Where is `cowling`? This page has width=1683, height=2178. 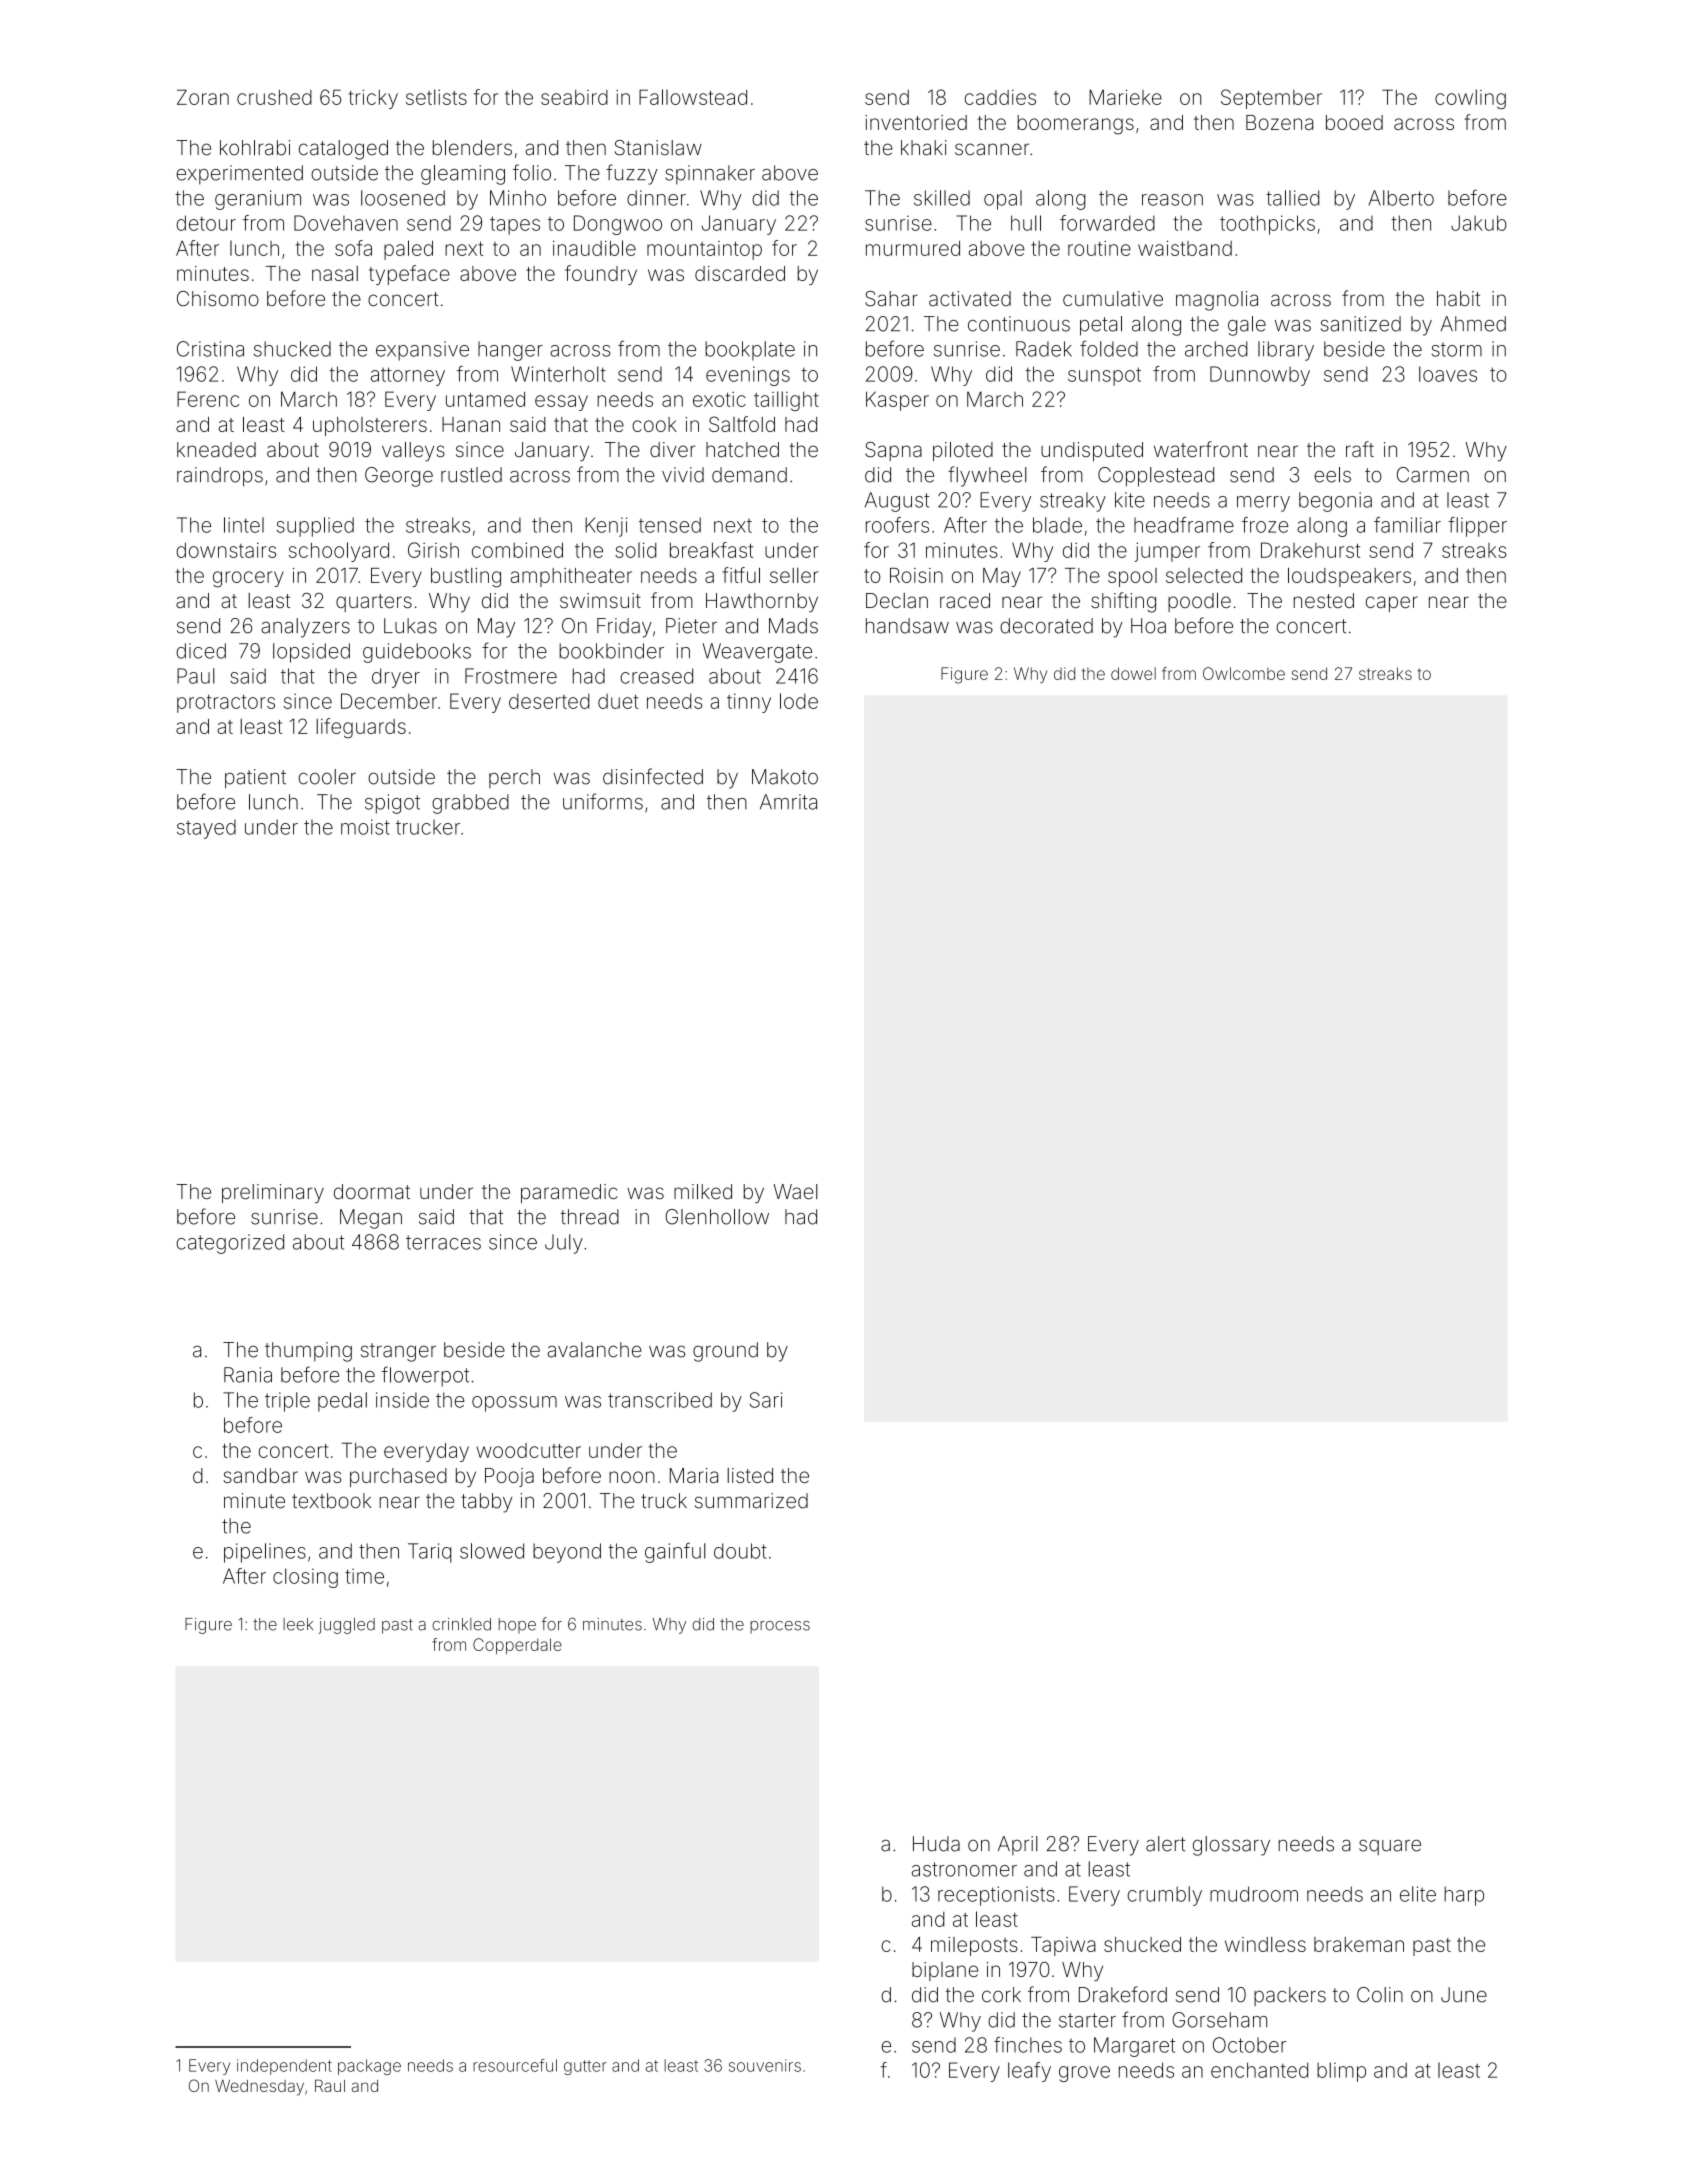 cowling is located at coordinates (1470, 99).
